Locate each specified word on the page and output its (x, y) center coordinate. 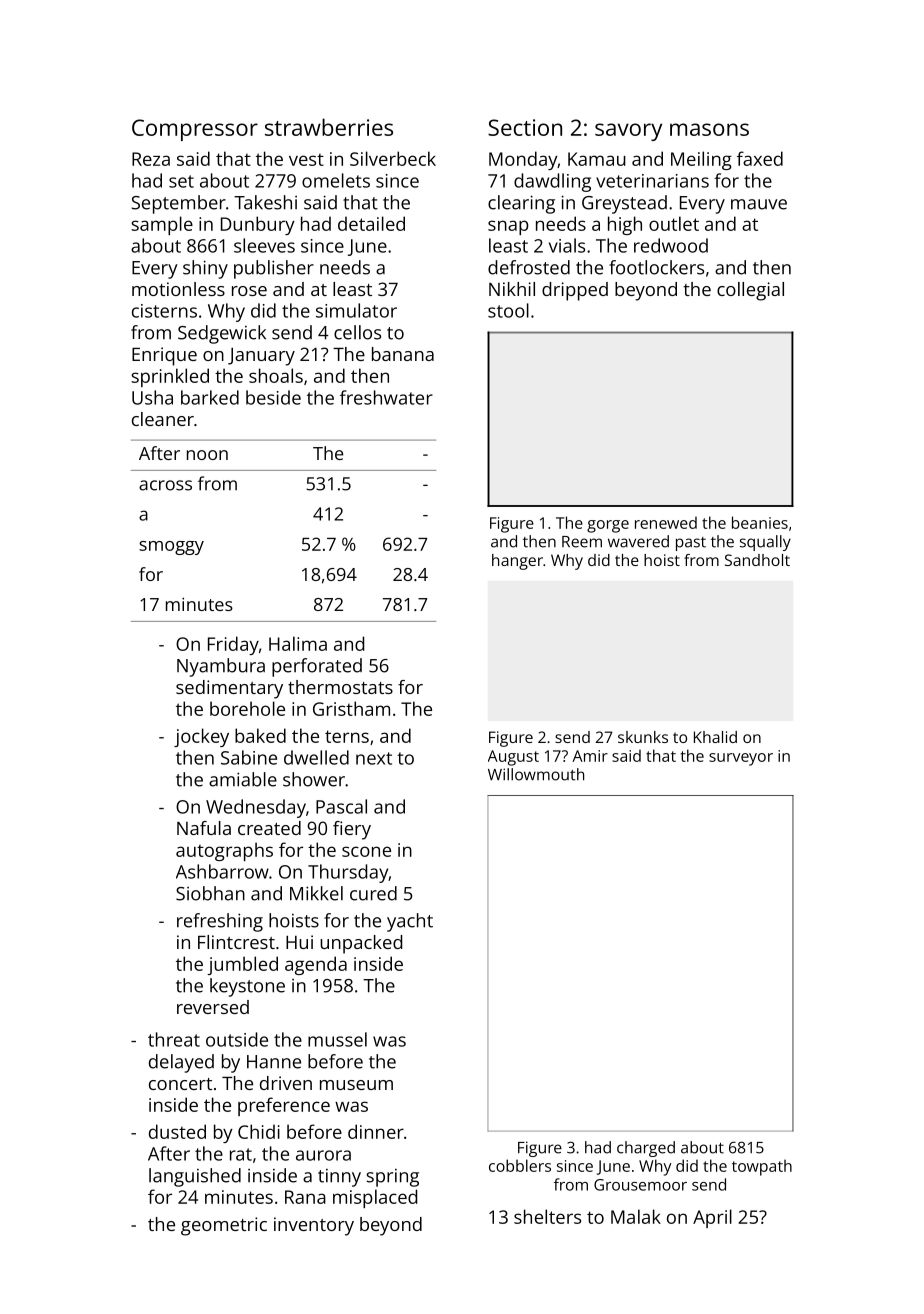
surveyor (741, 759)
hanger (517, 562)
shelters (547, 1216)
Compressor (195, 130)
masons (709, 129)
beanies (760, 522)
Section (525, 127)
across (165, 485)
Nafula (204, 828)
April (712, 1218)
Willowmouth (536, 774)
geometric (224, 1226)
